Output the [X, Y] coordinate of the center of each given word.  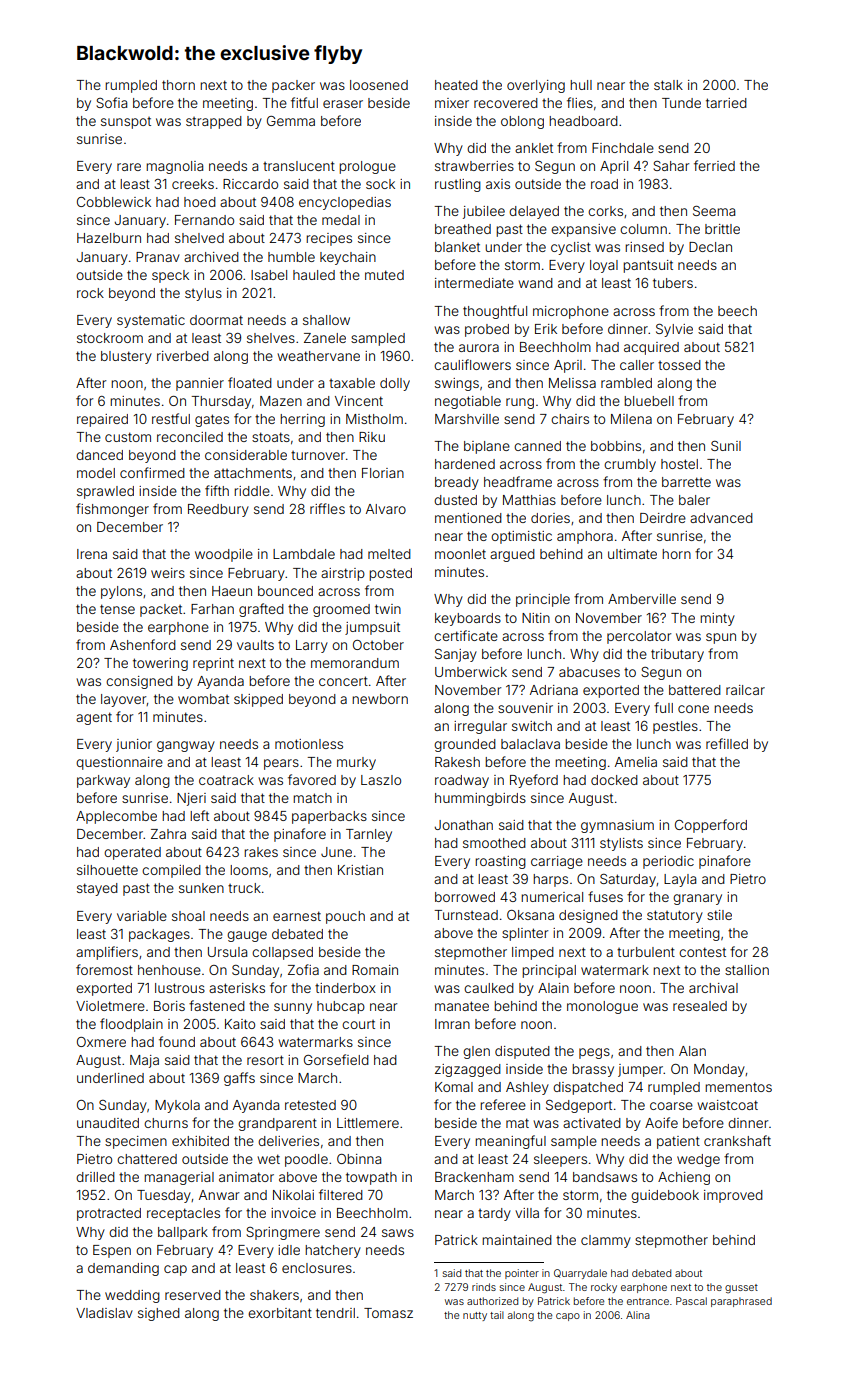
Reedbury [218, 510]
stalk [668, 85]
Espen [112, 1251]
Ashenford [143, 644]
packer [293, 86]
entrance [648, 1301]
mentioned [468, 518]
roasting [500, 862]
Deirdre [663, 518]
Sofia [111, 102]
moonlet [460, 554]
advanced [721, 518]
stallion [747, 970]
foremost [104, 969]
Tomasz [388, 1313]
